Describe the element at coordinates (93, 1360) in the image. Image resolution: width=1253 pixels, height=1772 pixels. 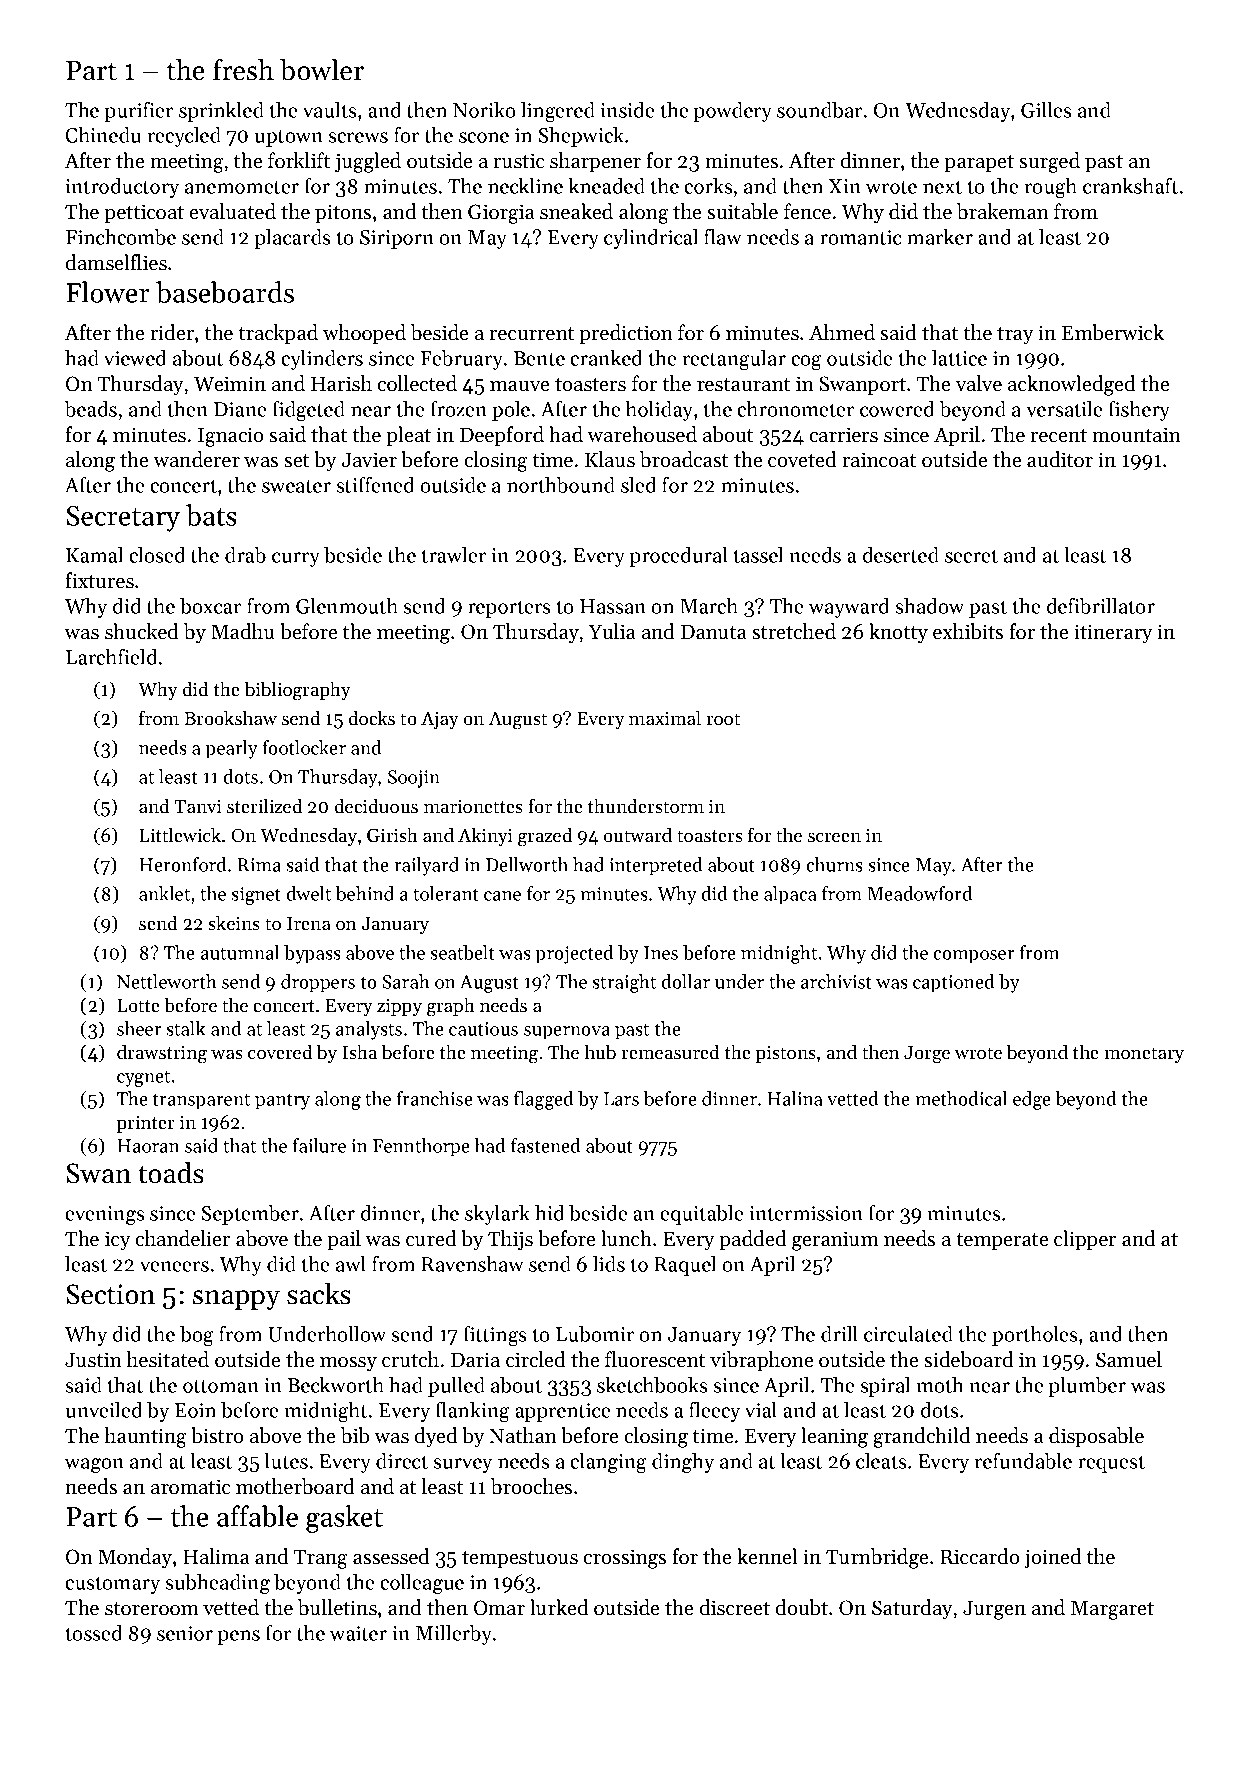
I see `Justin` at that location.
